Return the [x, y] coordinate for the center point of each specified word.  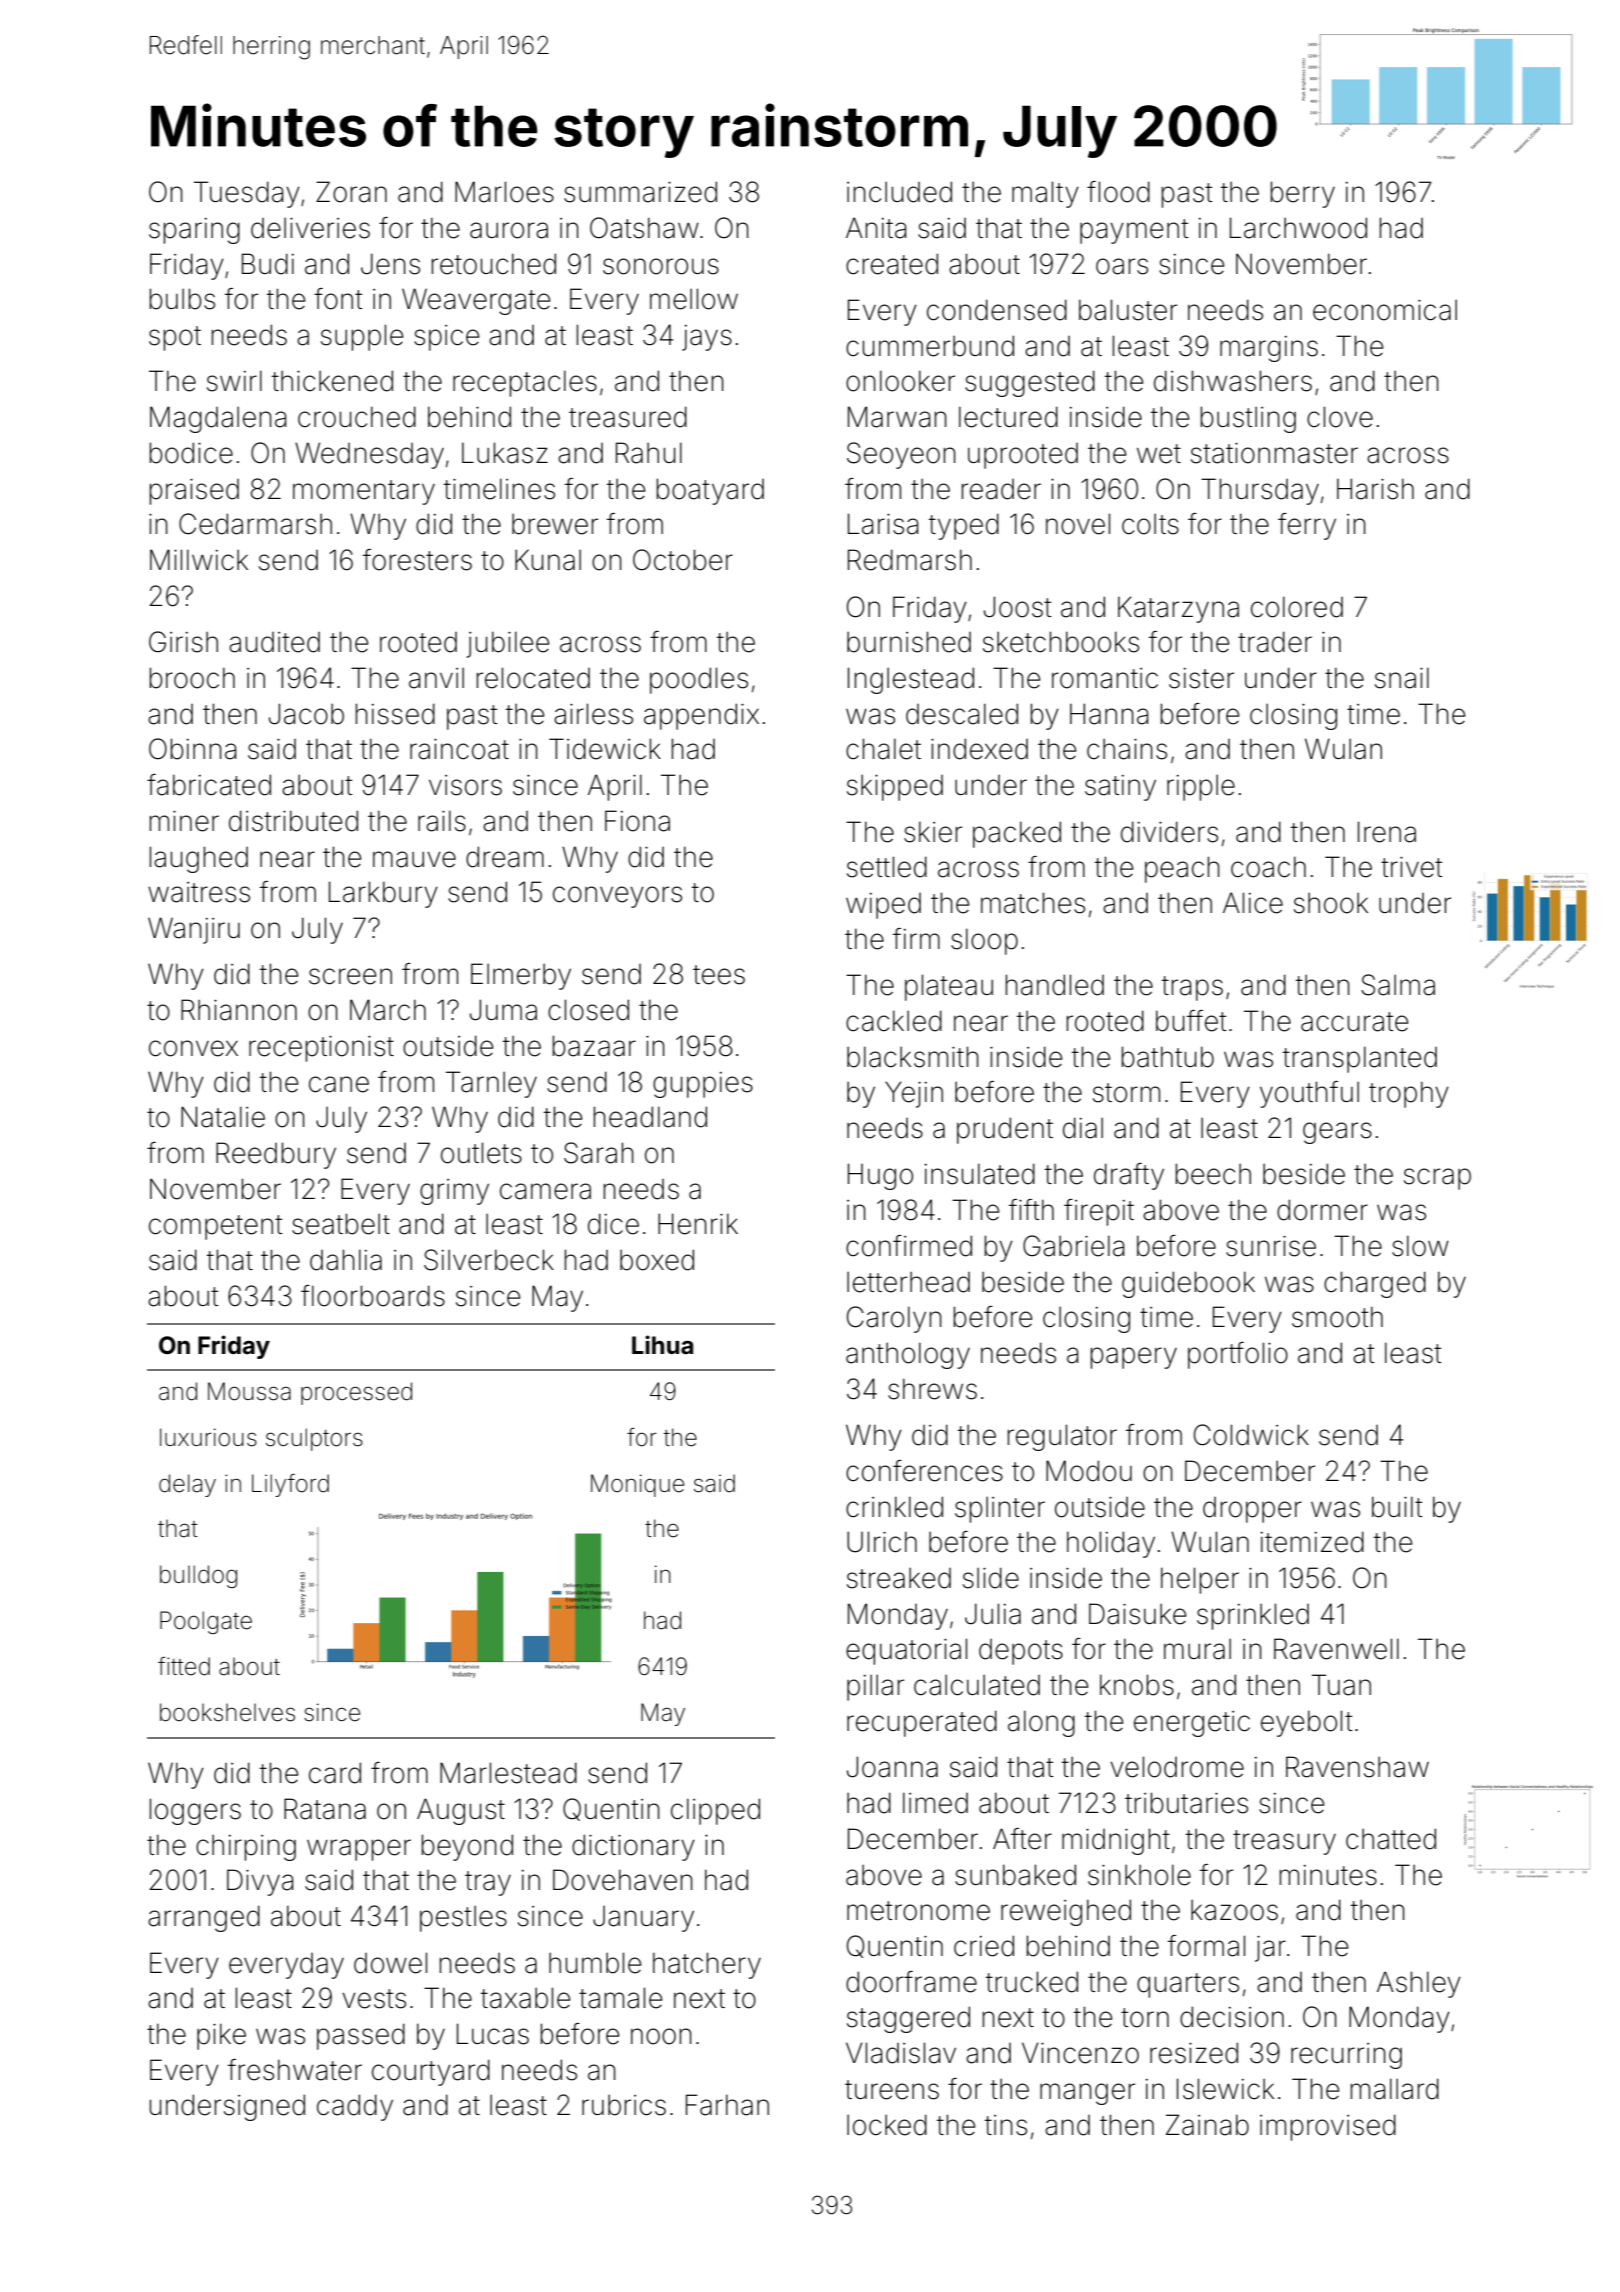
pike [221, 2036]
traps [1192, 988]
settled [887, 867]
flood [1118, 192]
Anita [876, 228]
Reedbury [276, 1155]
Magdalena [218, 419]
